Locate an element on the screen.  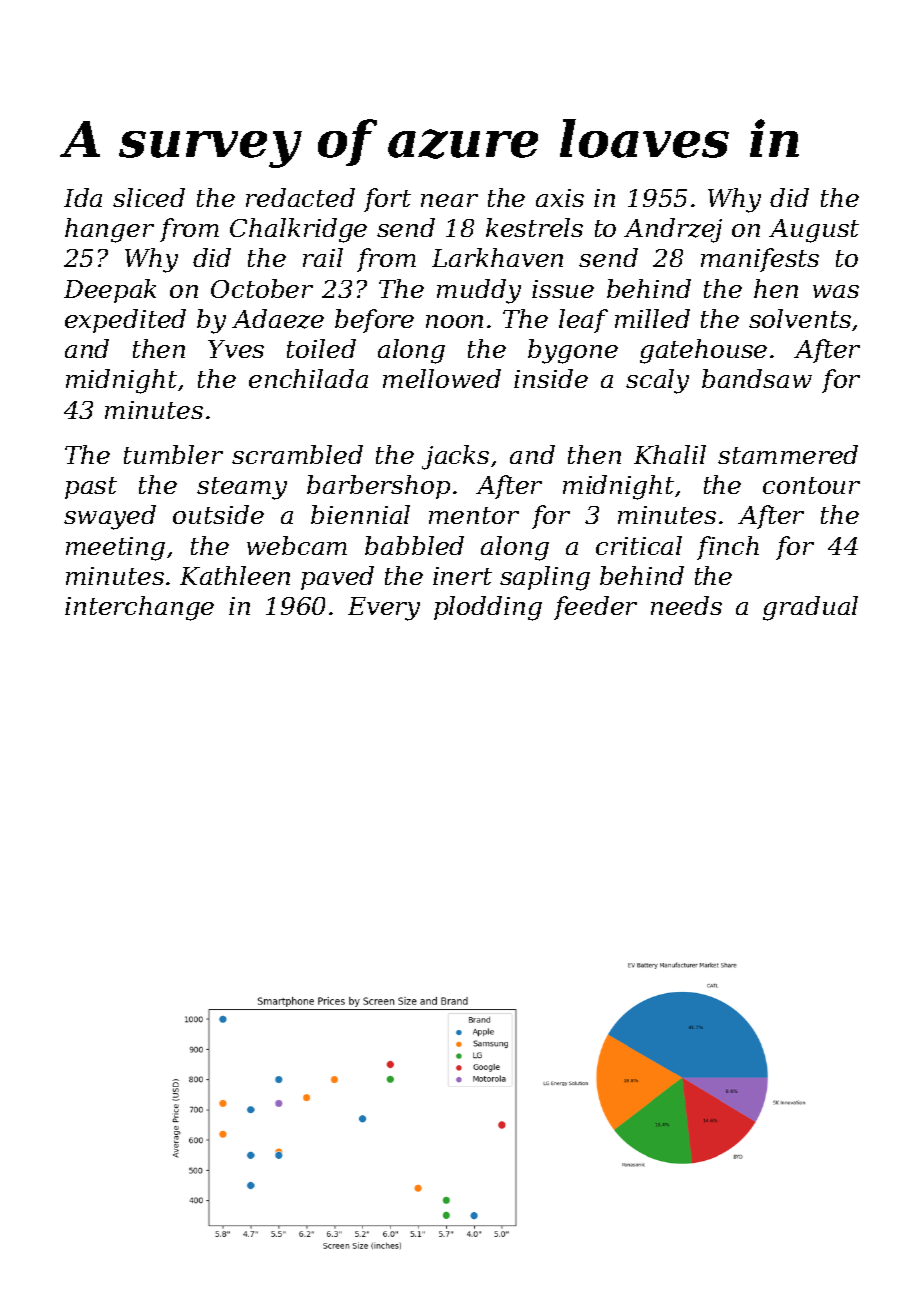
bandsaw is located at coordinates (757, 378).
